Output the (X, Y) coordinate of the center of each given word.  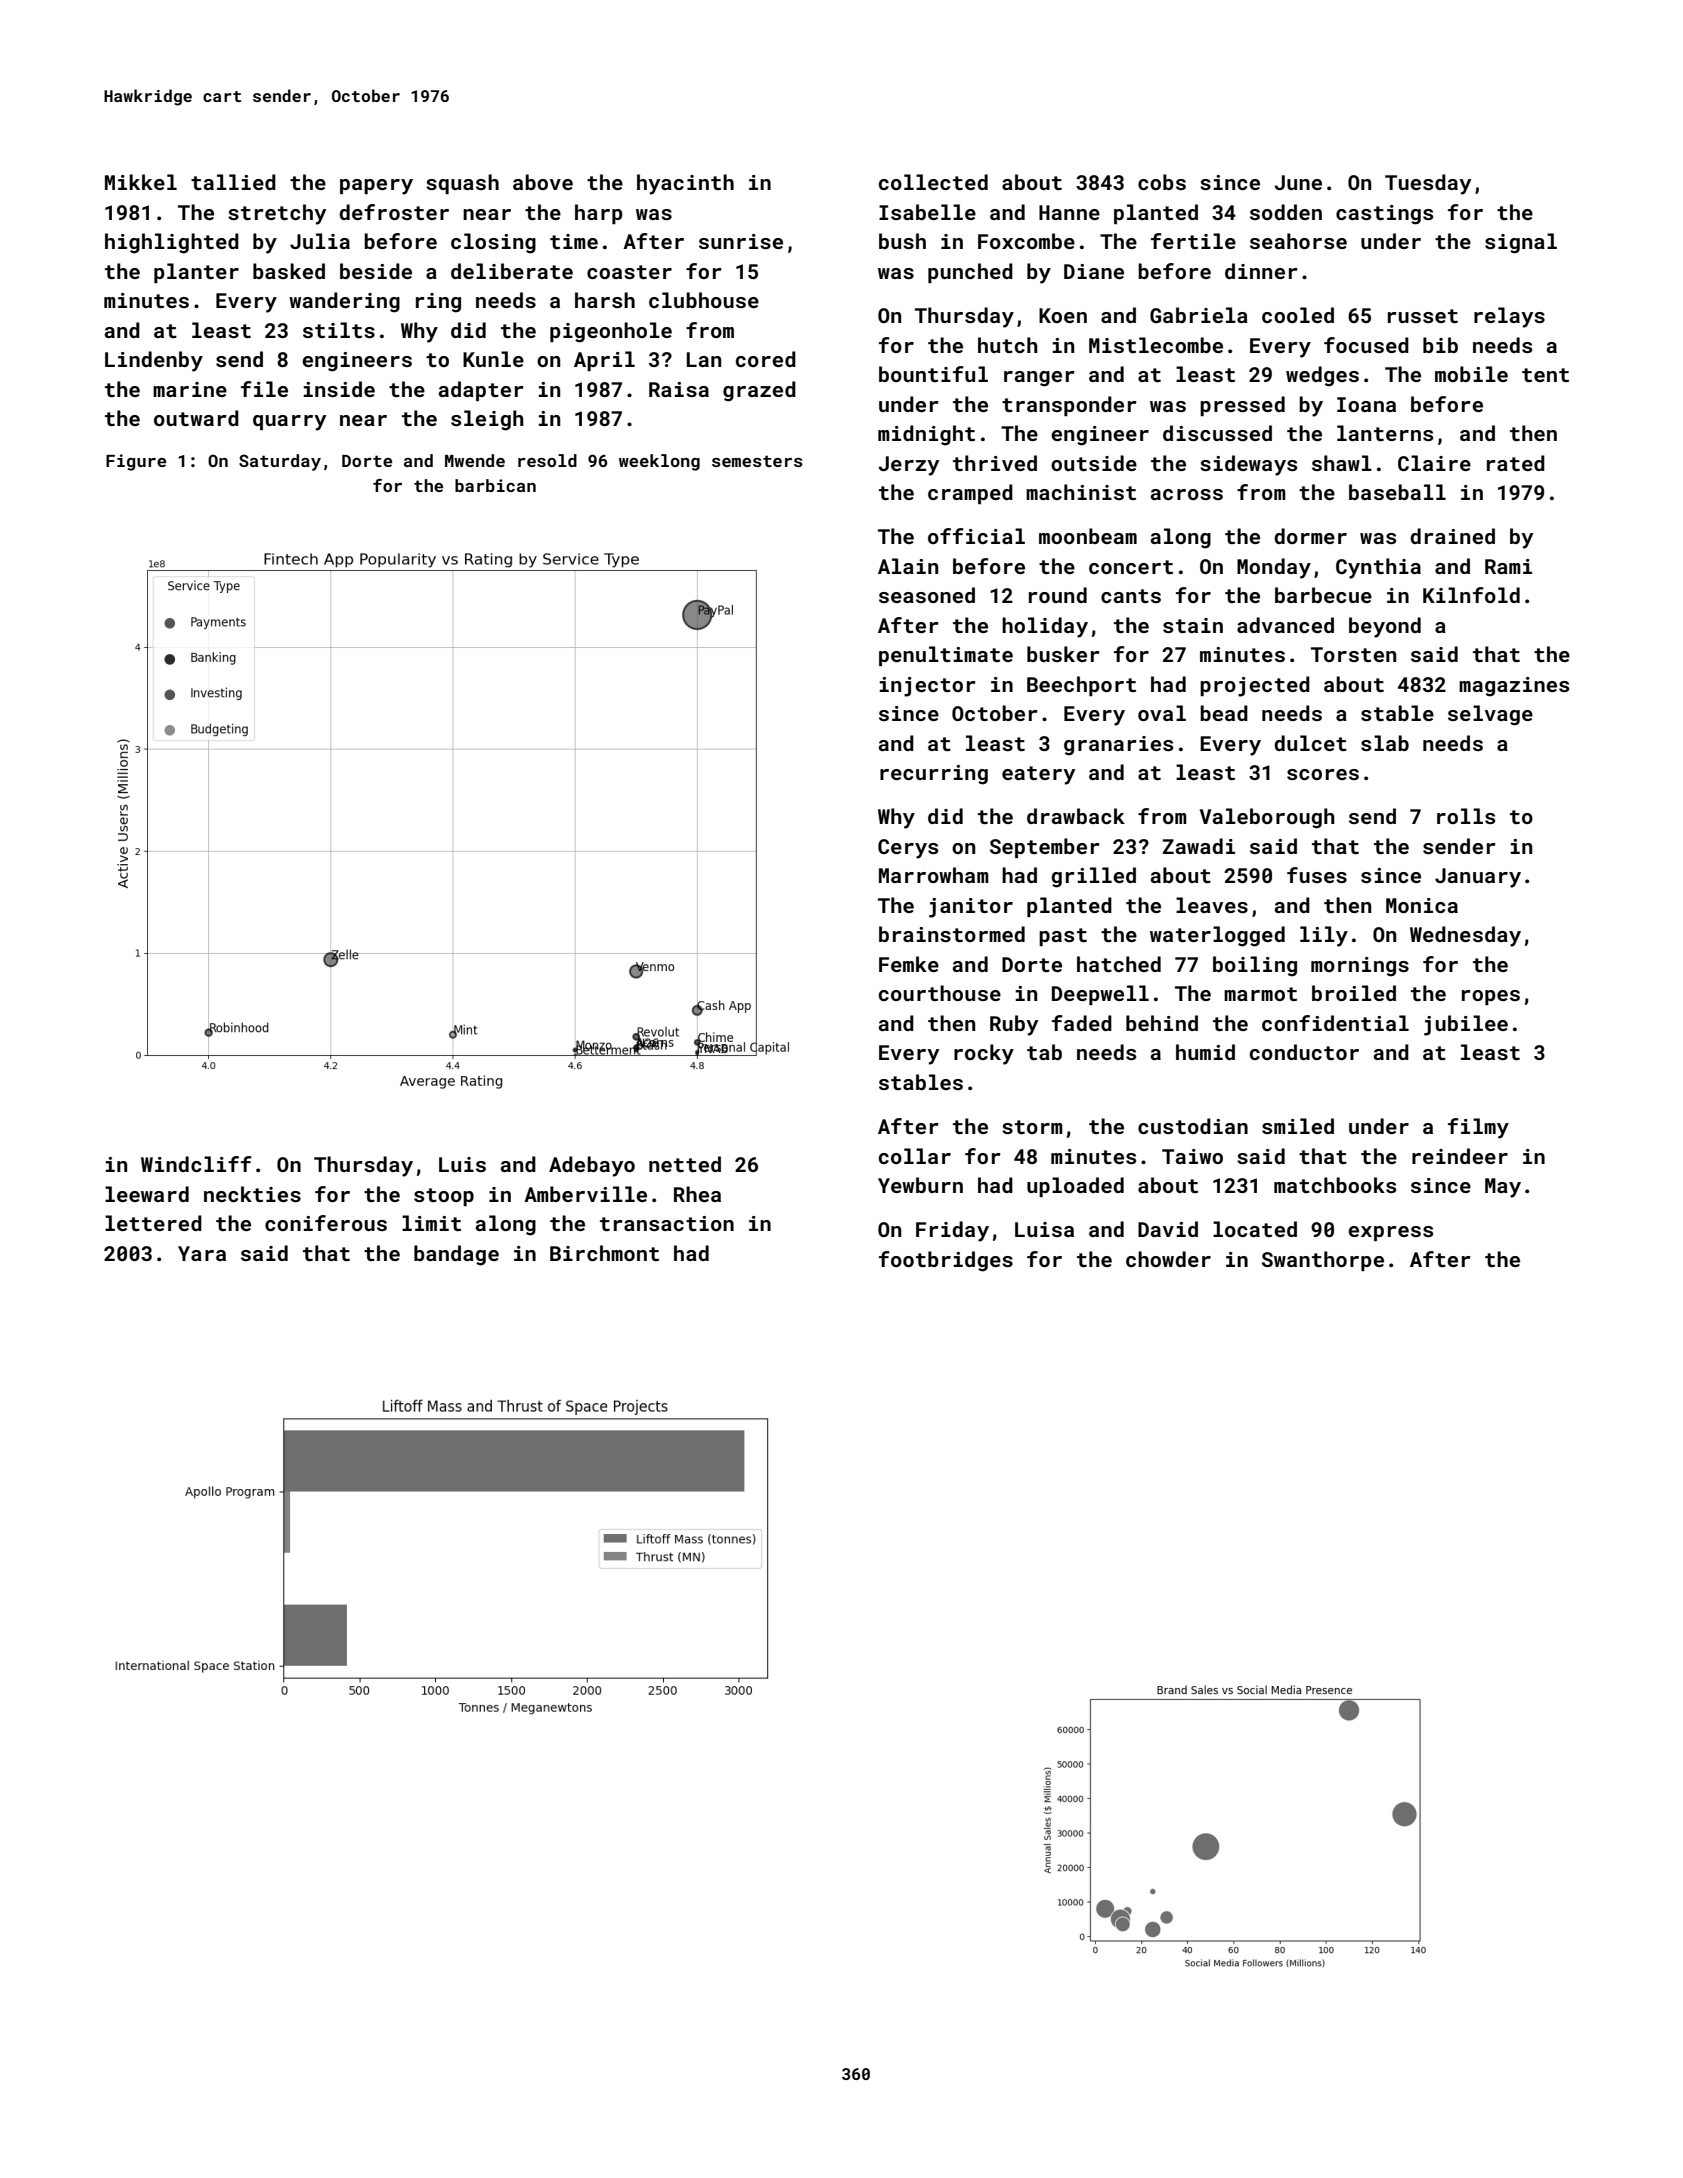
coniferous (326, 1223)
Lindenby (154, 361)
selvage (1490, 715)
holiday (1045, 627)
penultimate (946, 656)
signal (1521, 243)
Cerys (908, 849)
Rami (1508, 566)
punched (970, 273)
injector (928, 687)
